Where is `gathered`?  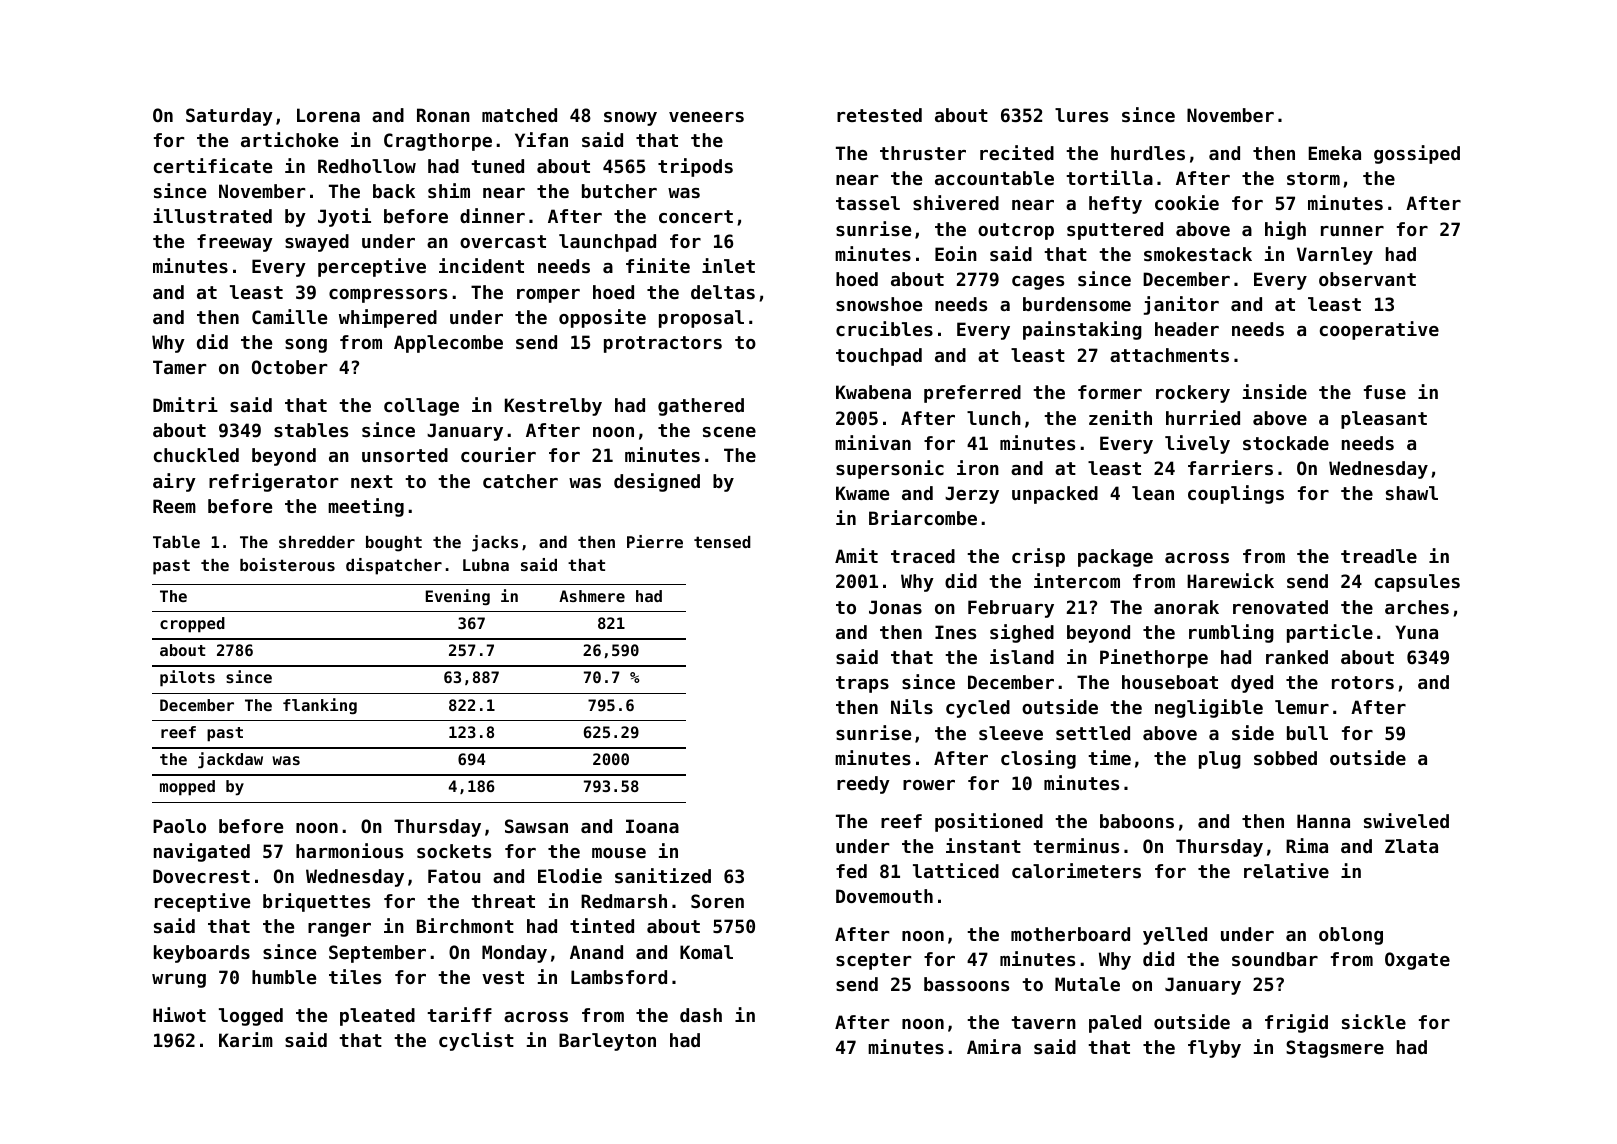
gathered is located at coordinates (701, 407).
